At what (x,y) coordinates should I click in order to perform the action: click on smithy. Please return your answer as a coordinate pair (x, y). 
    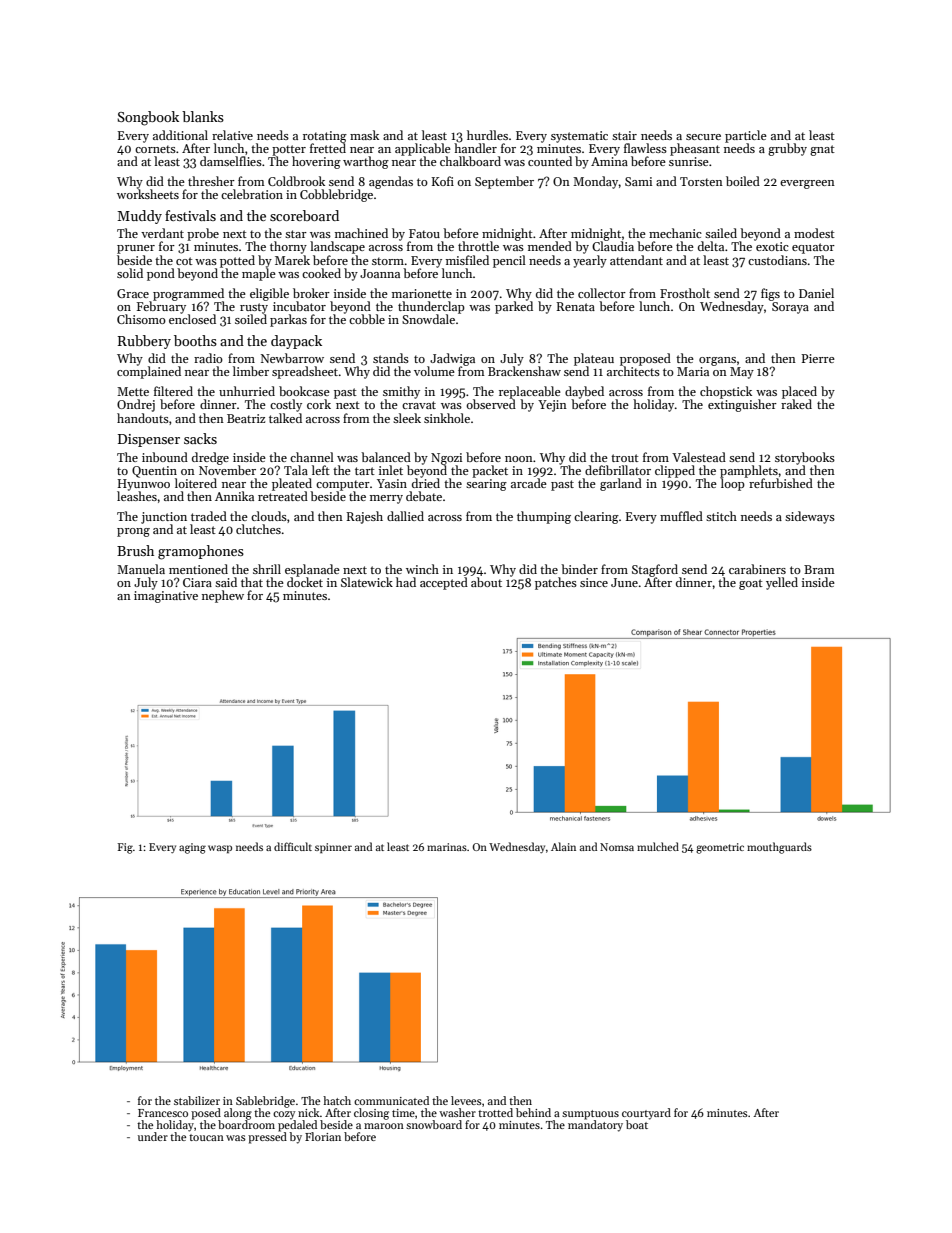
    Looking at the image, I should click on (401, 392).
